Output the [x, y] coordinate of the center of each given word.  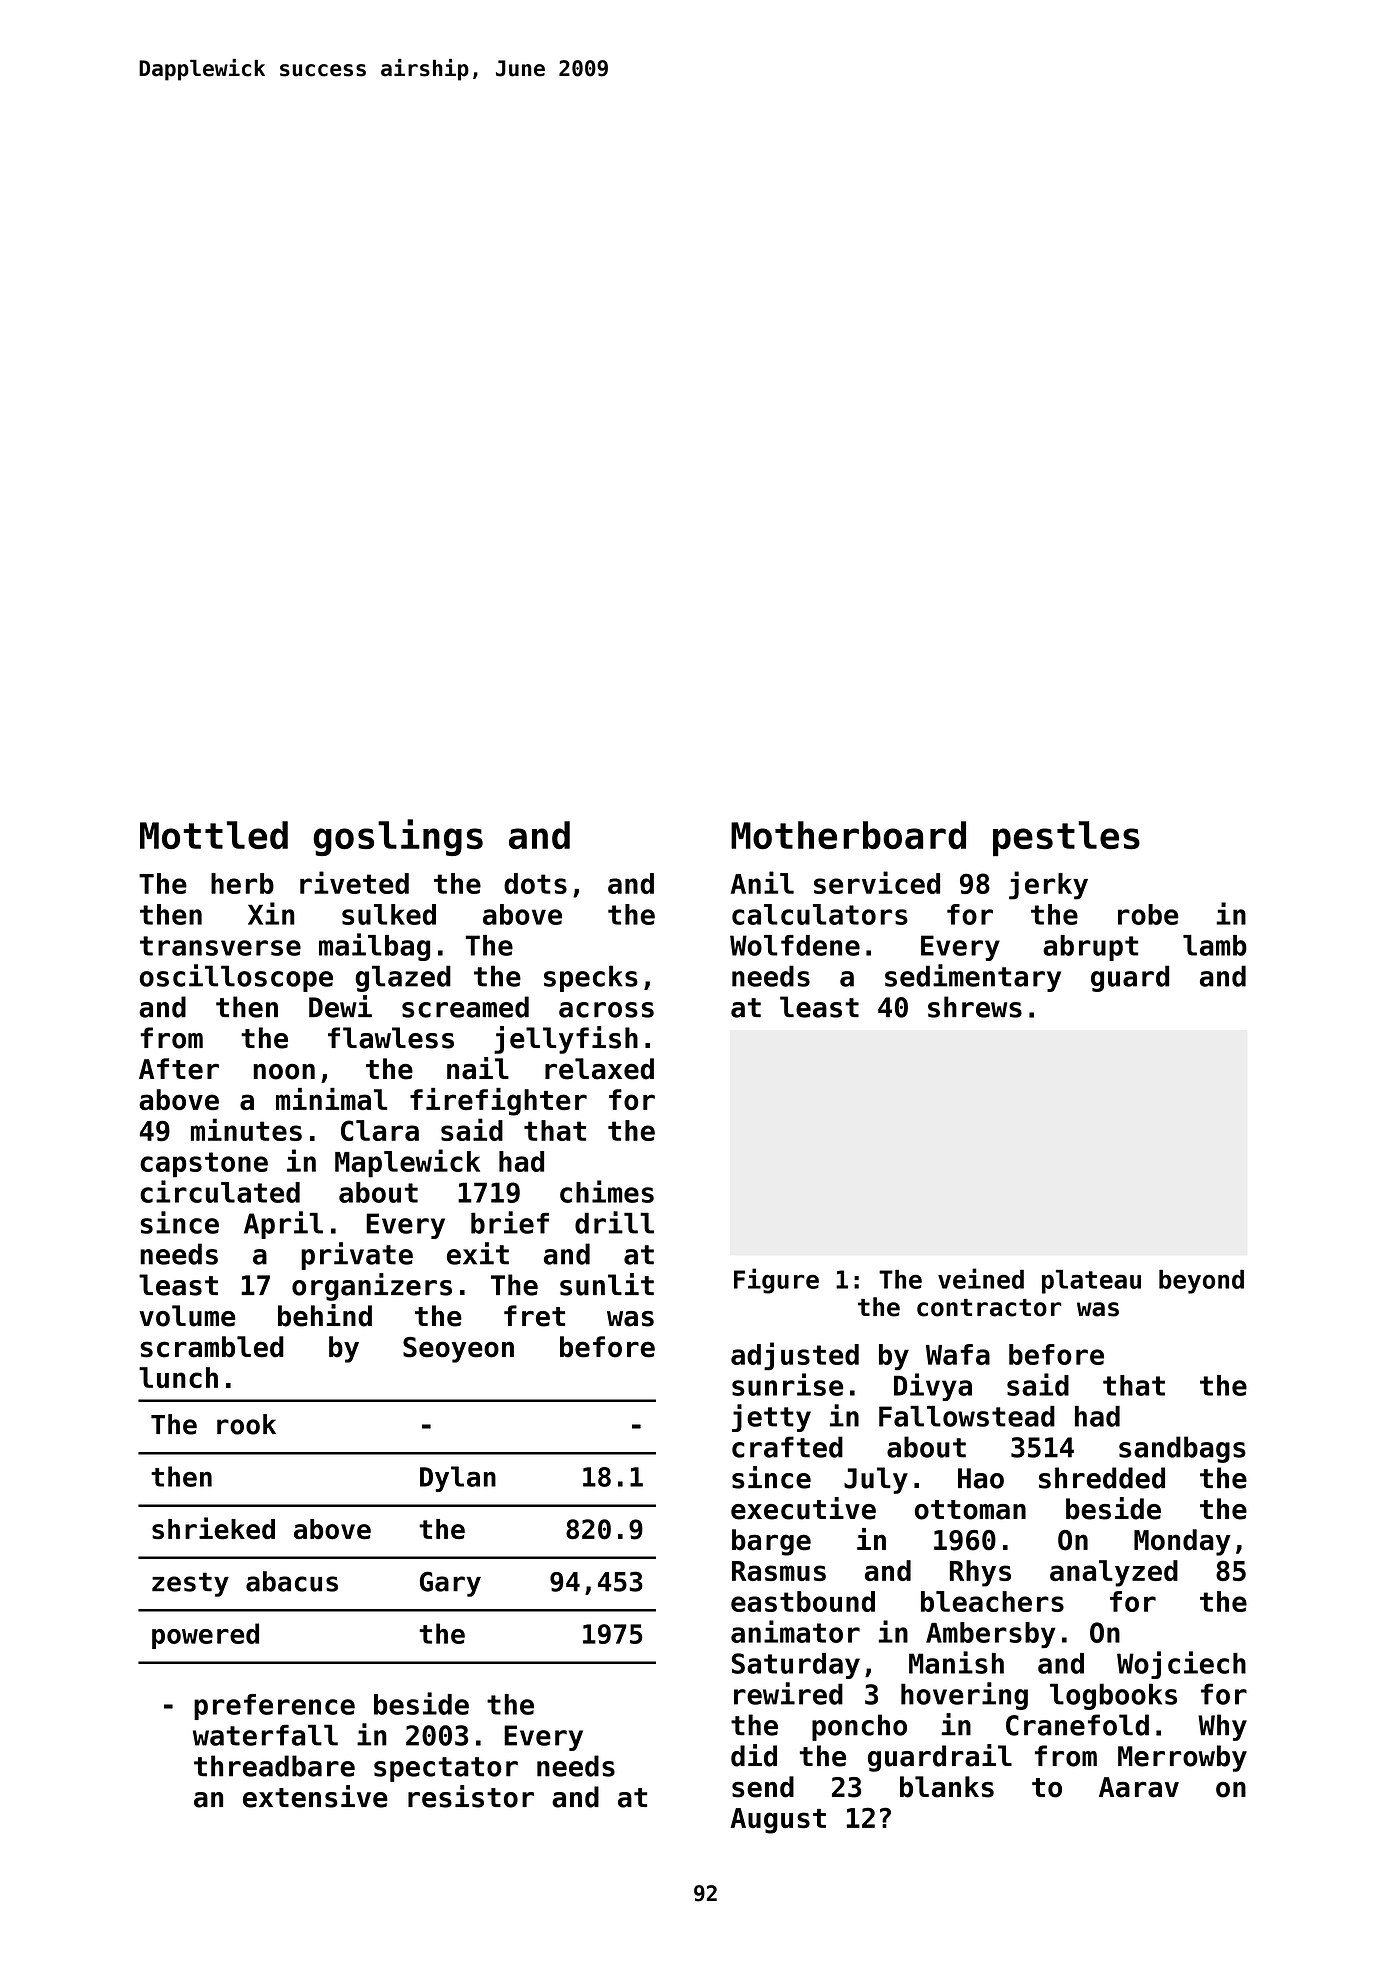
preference [274, 1707]
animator [795, 1631]
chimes [607, 1191]
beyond [1201, 1282]
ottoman [970, 1510]
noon [284, 1072]
